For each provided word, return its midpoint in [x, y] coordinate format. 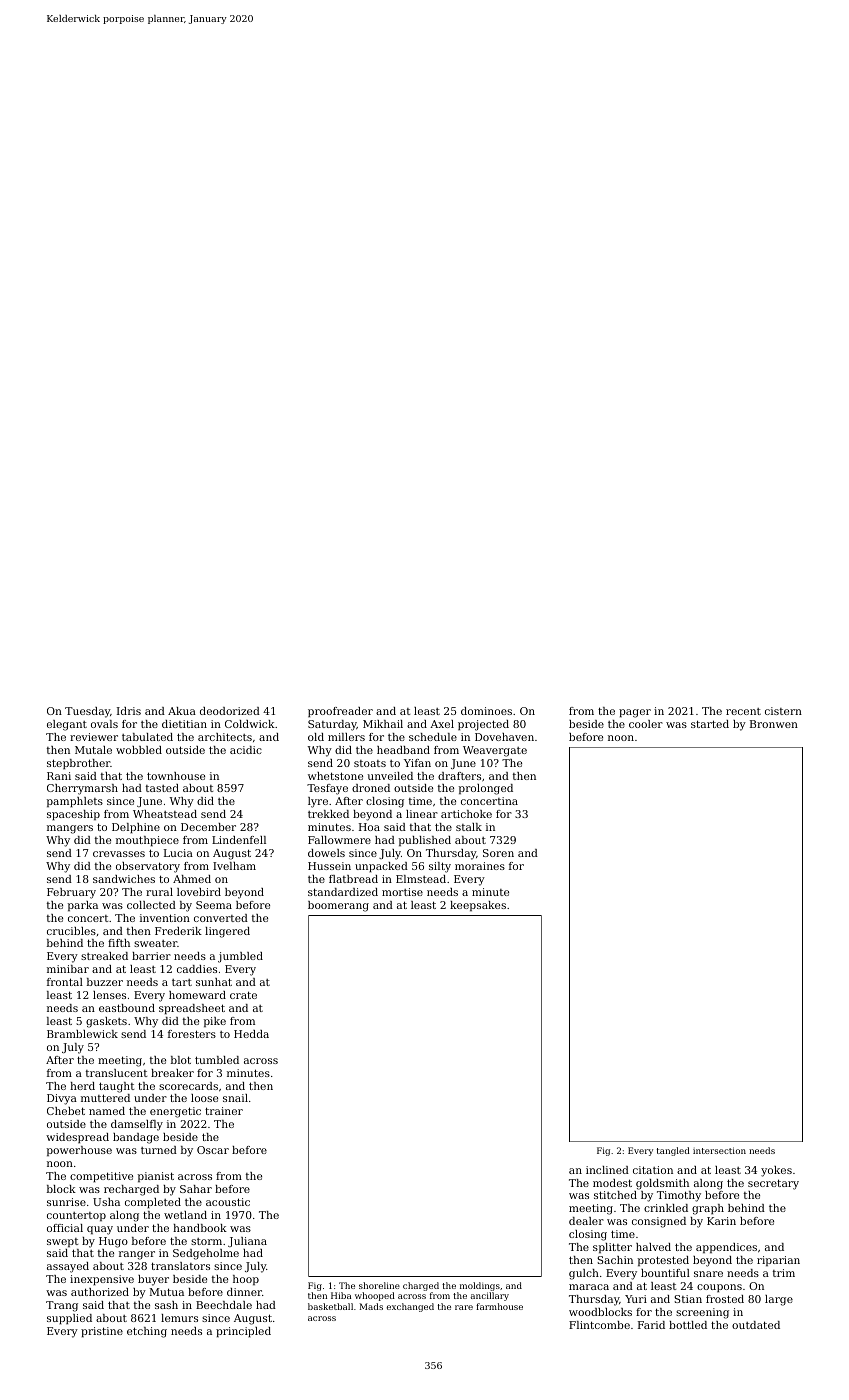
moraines [480, 866]
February [71, 893]
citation [653, 1170]
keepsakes [478, 906]
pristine [102, 1332]
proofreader [340, 712]
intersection [719, 1150]
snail [235, 1098]
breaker [172, 1073]
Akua [182, 711]
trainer [224, 1111]
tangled [673, 1151]
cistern [783, 711]
